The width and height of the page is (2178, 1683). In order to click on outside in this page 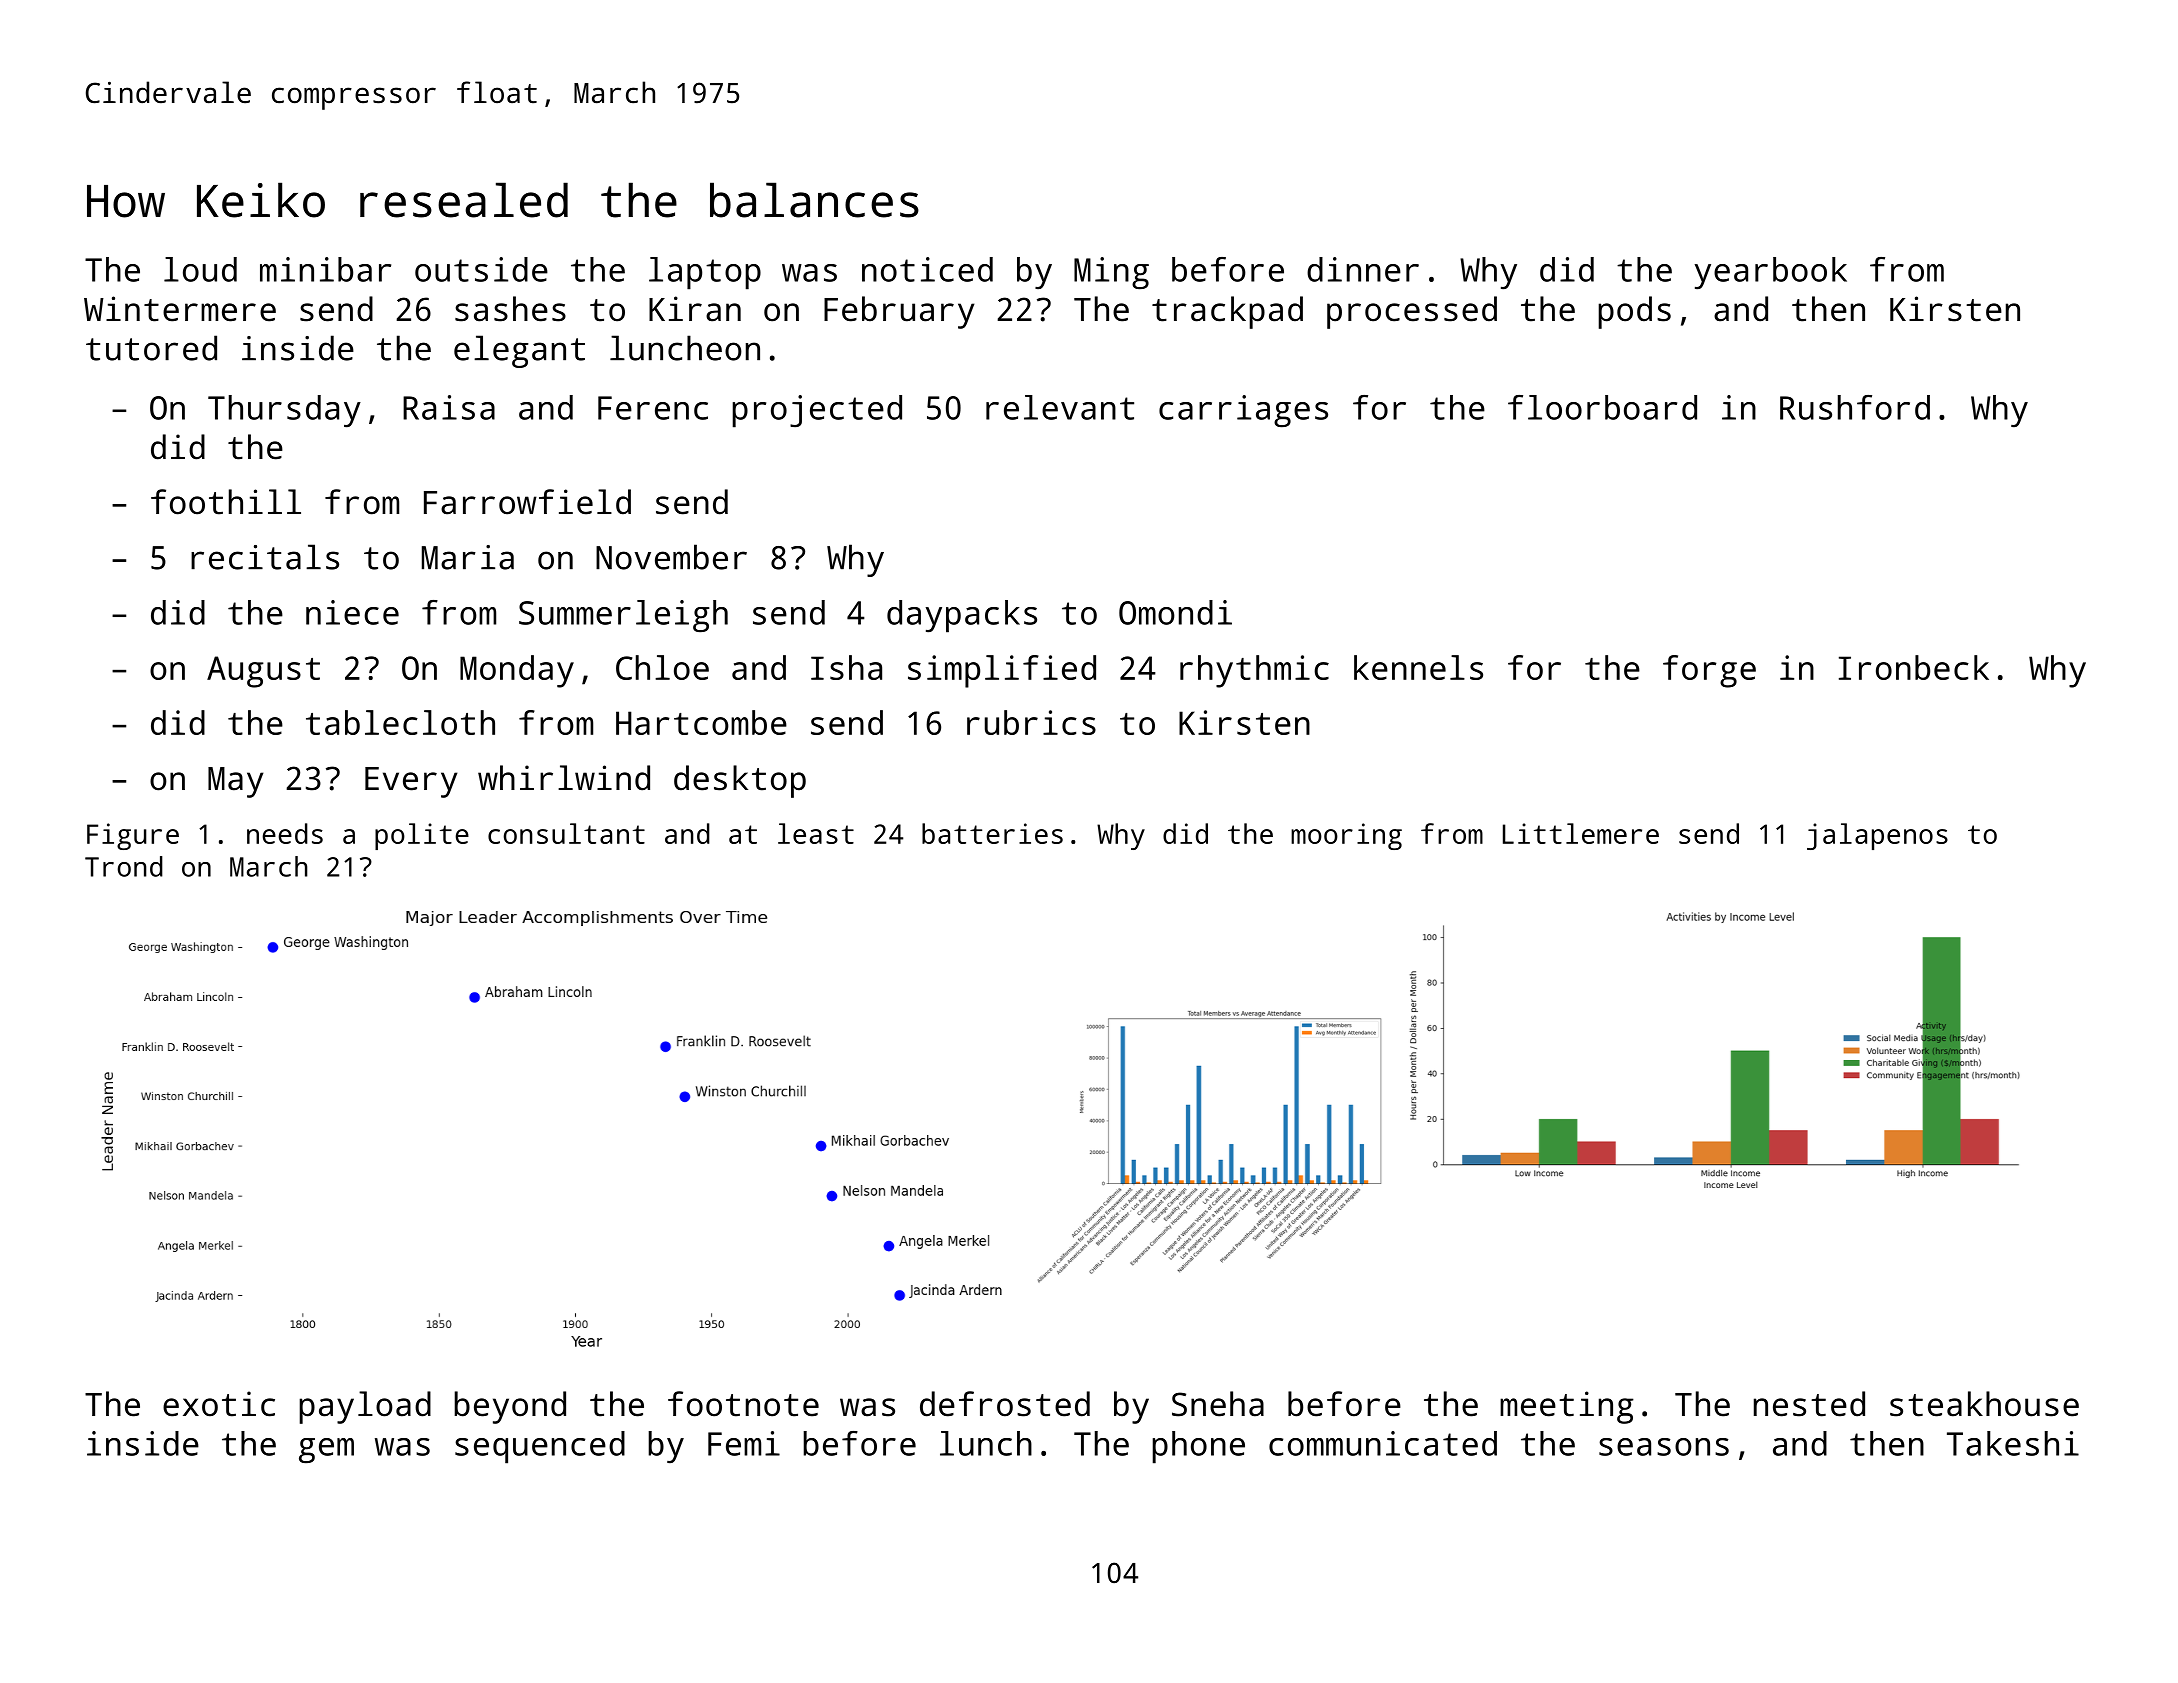, I will do `click(481, 269)`.
